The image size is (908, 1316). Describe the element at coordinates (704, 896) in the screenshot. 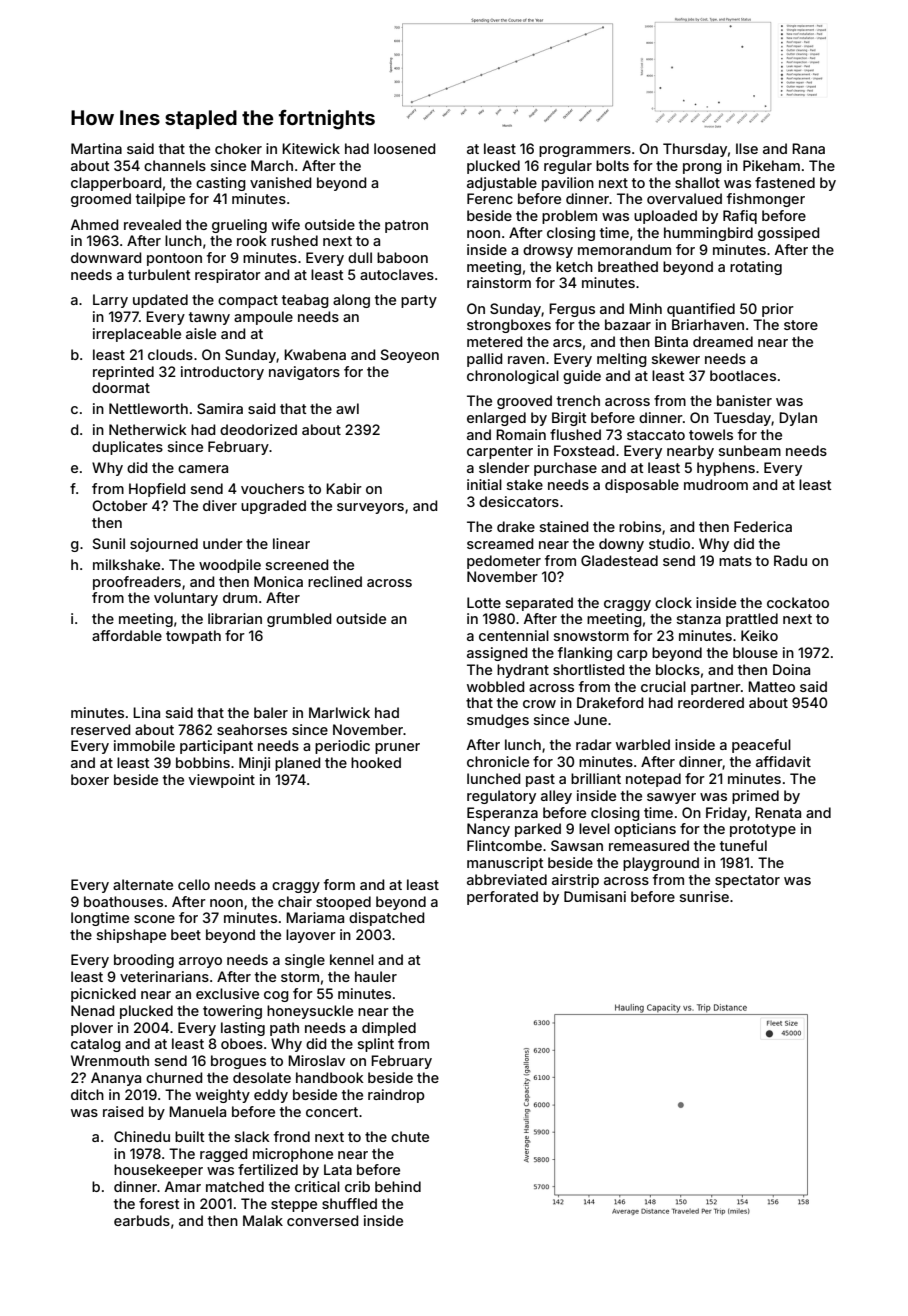

I see `sunrise` at that location.
